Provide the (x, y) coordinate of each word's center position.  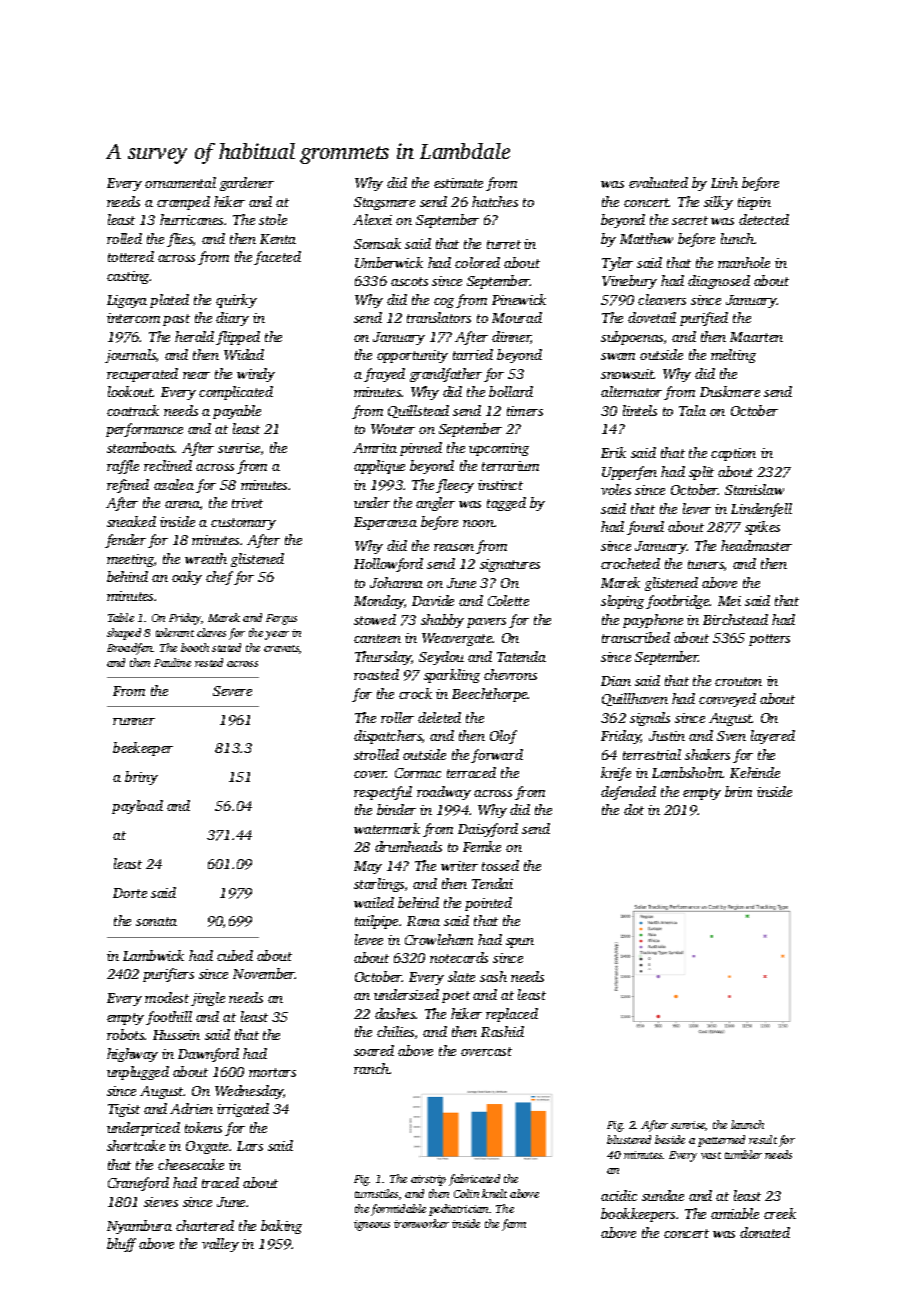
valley (220, 1245)
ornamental (180, 182)
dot (634, 809)
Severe (232, 691)
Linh (724, 182)
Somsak (377, 243)
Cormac (418, 773)
